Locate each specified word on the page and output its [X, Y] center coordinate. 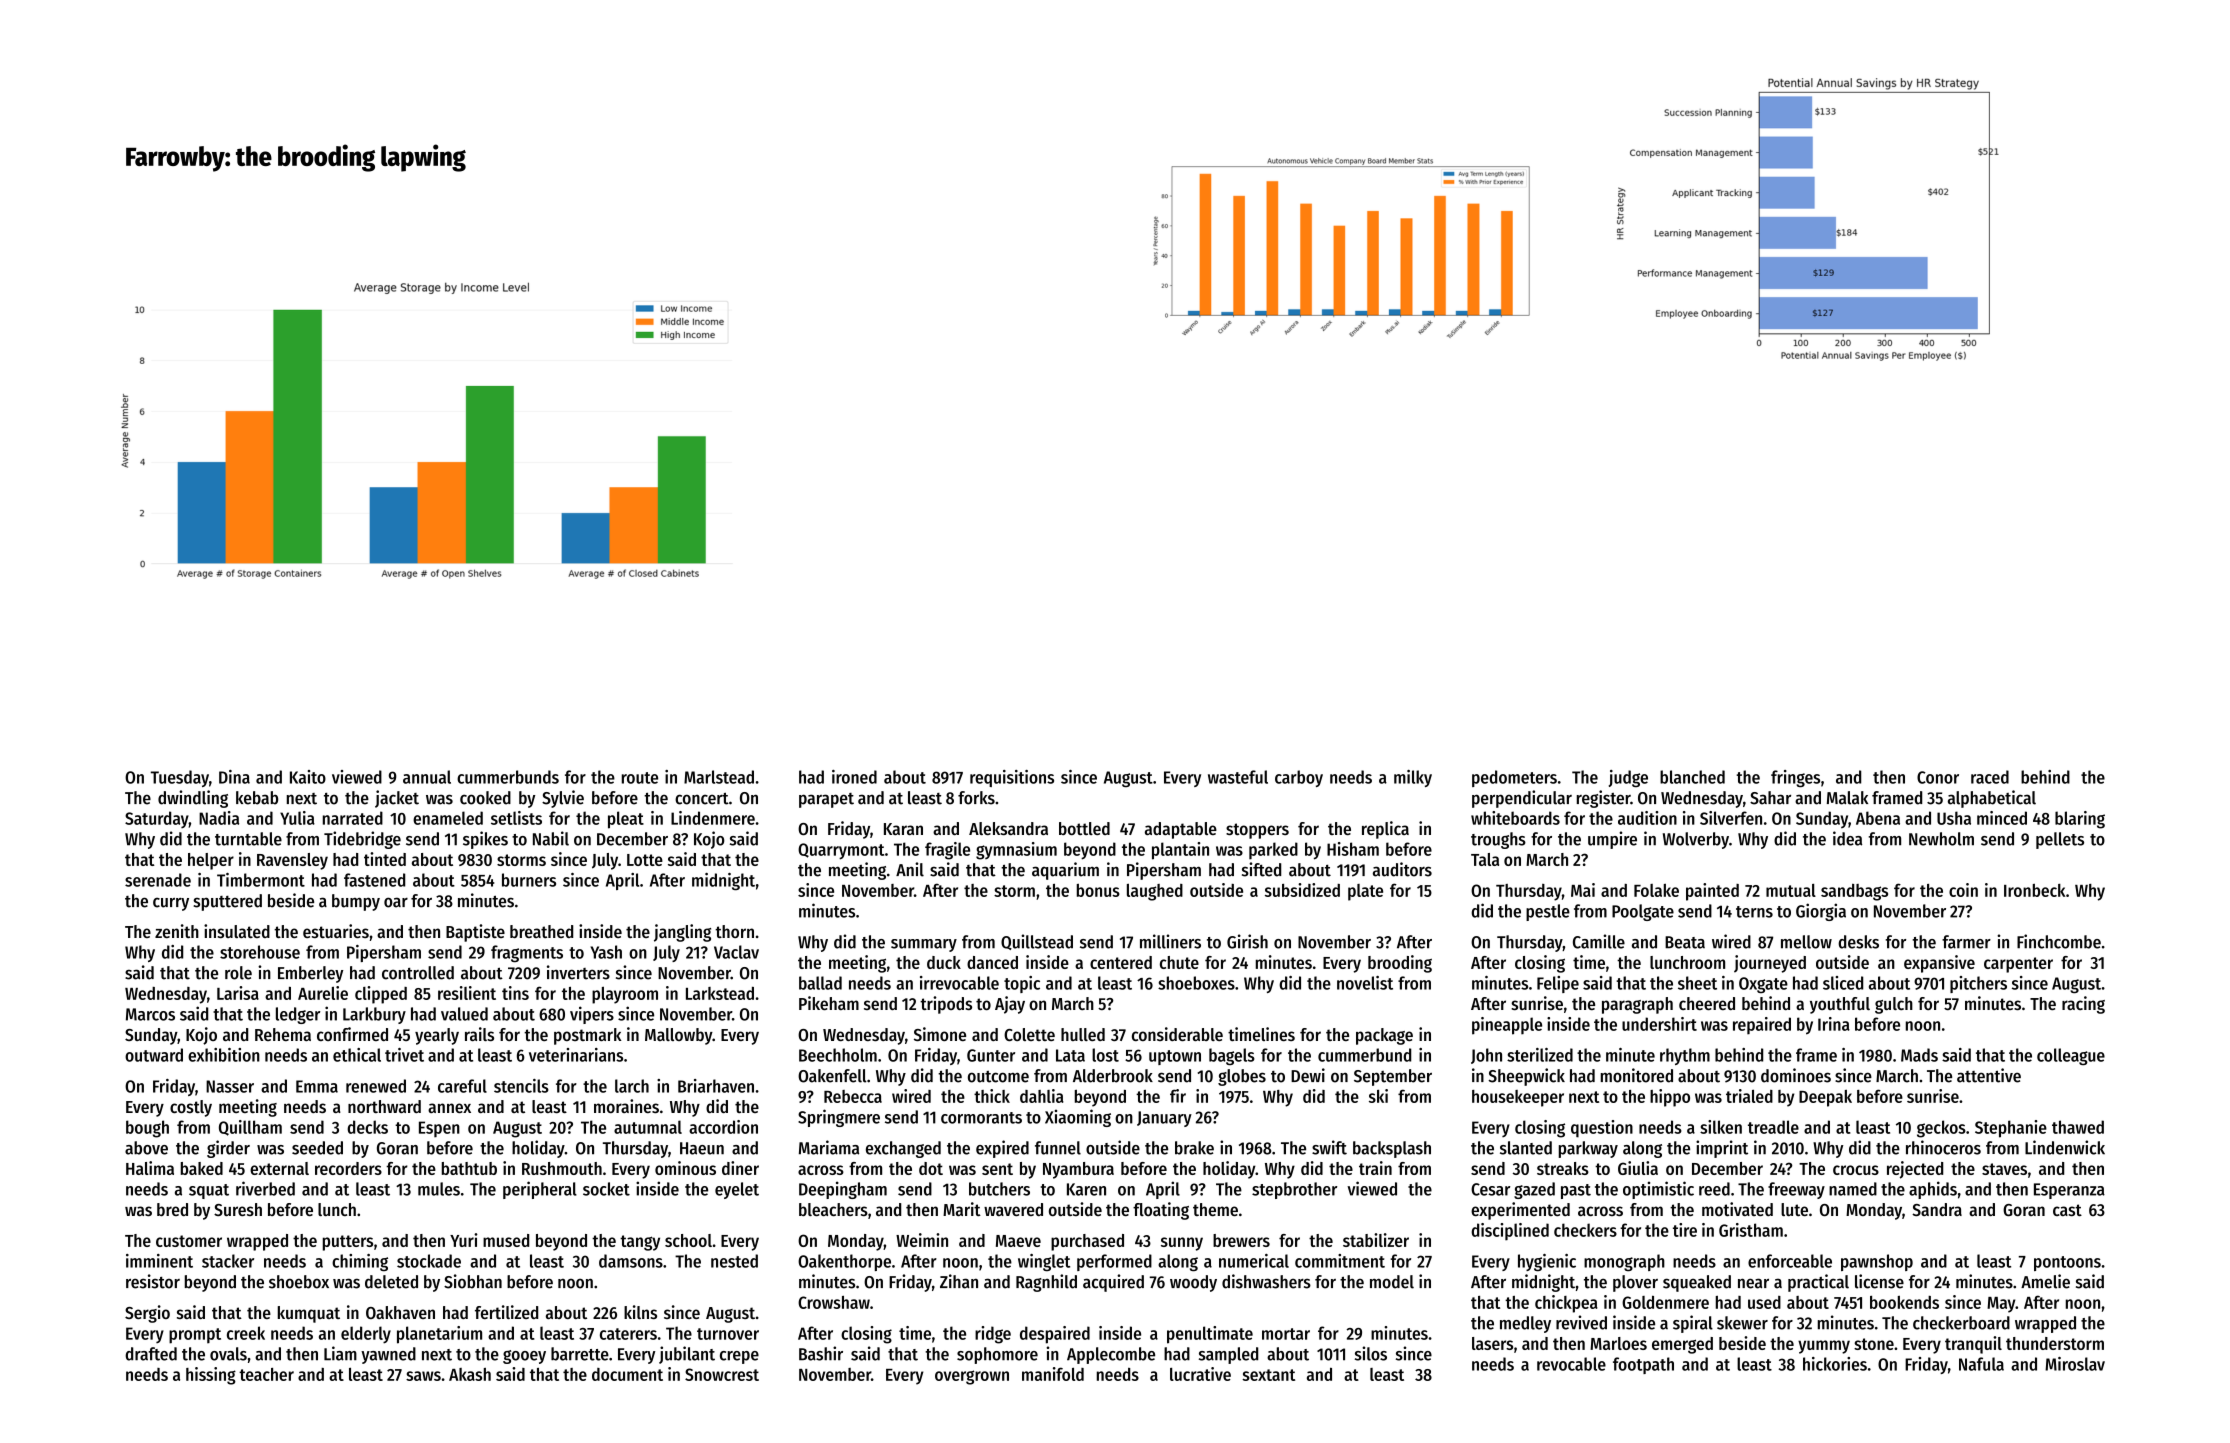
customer [189, 1241]
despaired [1055, 1335]
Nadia [219, 818]
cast [2067, 1210]
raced [1990, 777]
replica [1385, 830]
